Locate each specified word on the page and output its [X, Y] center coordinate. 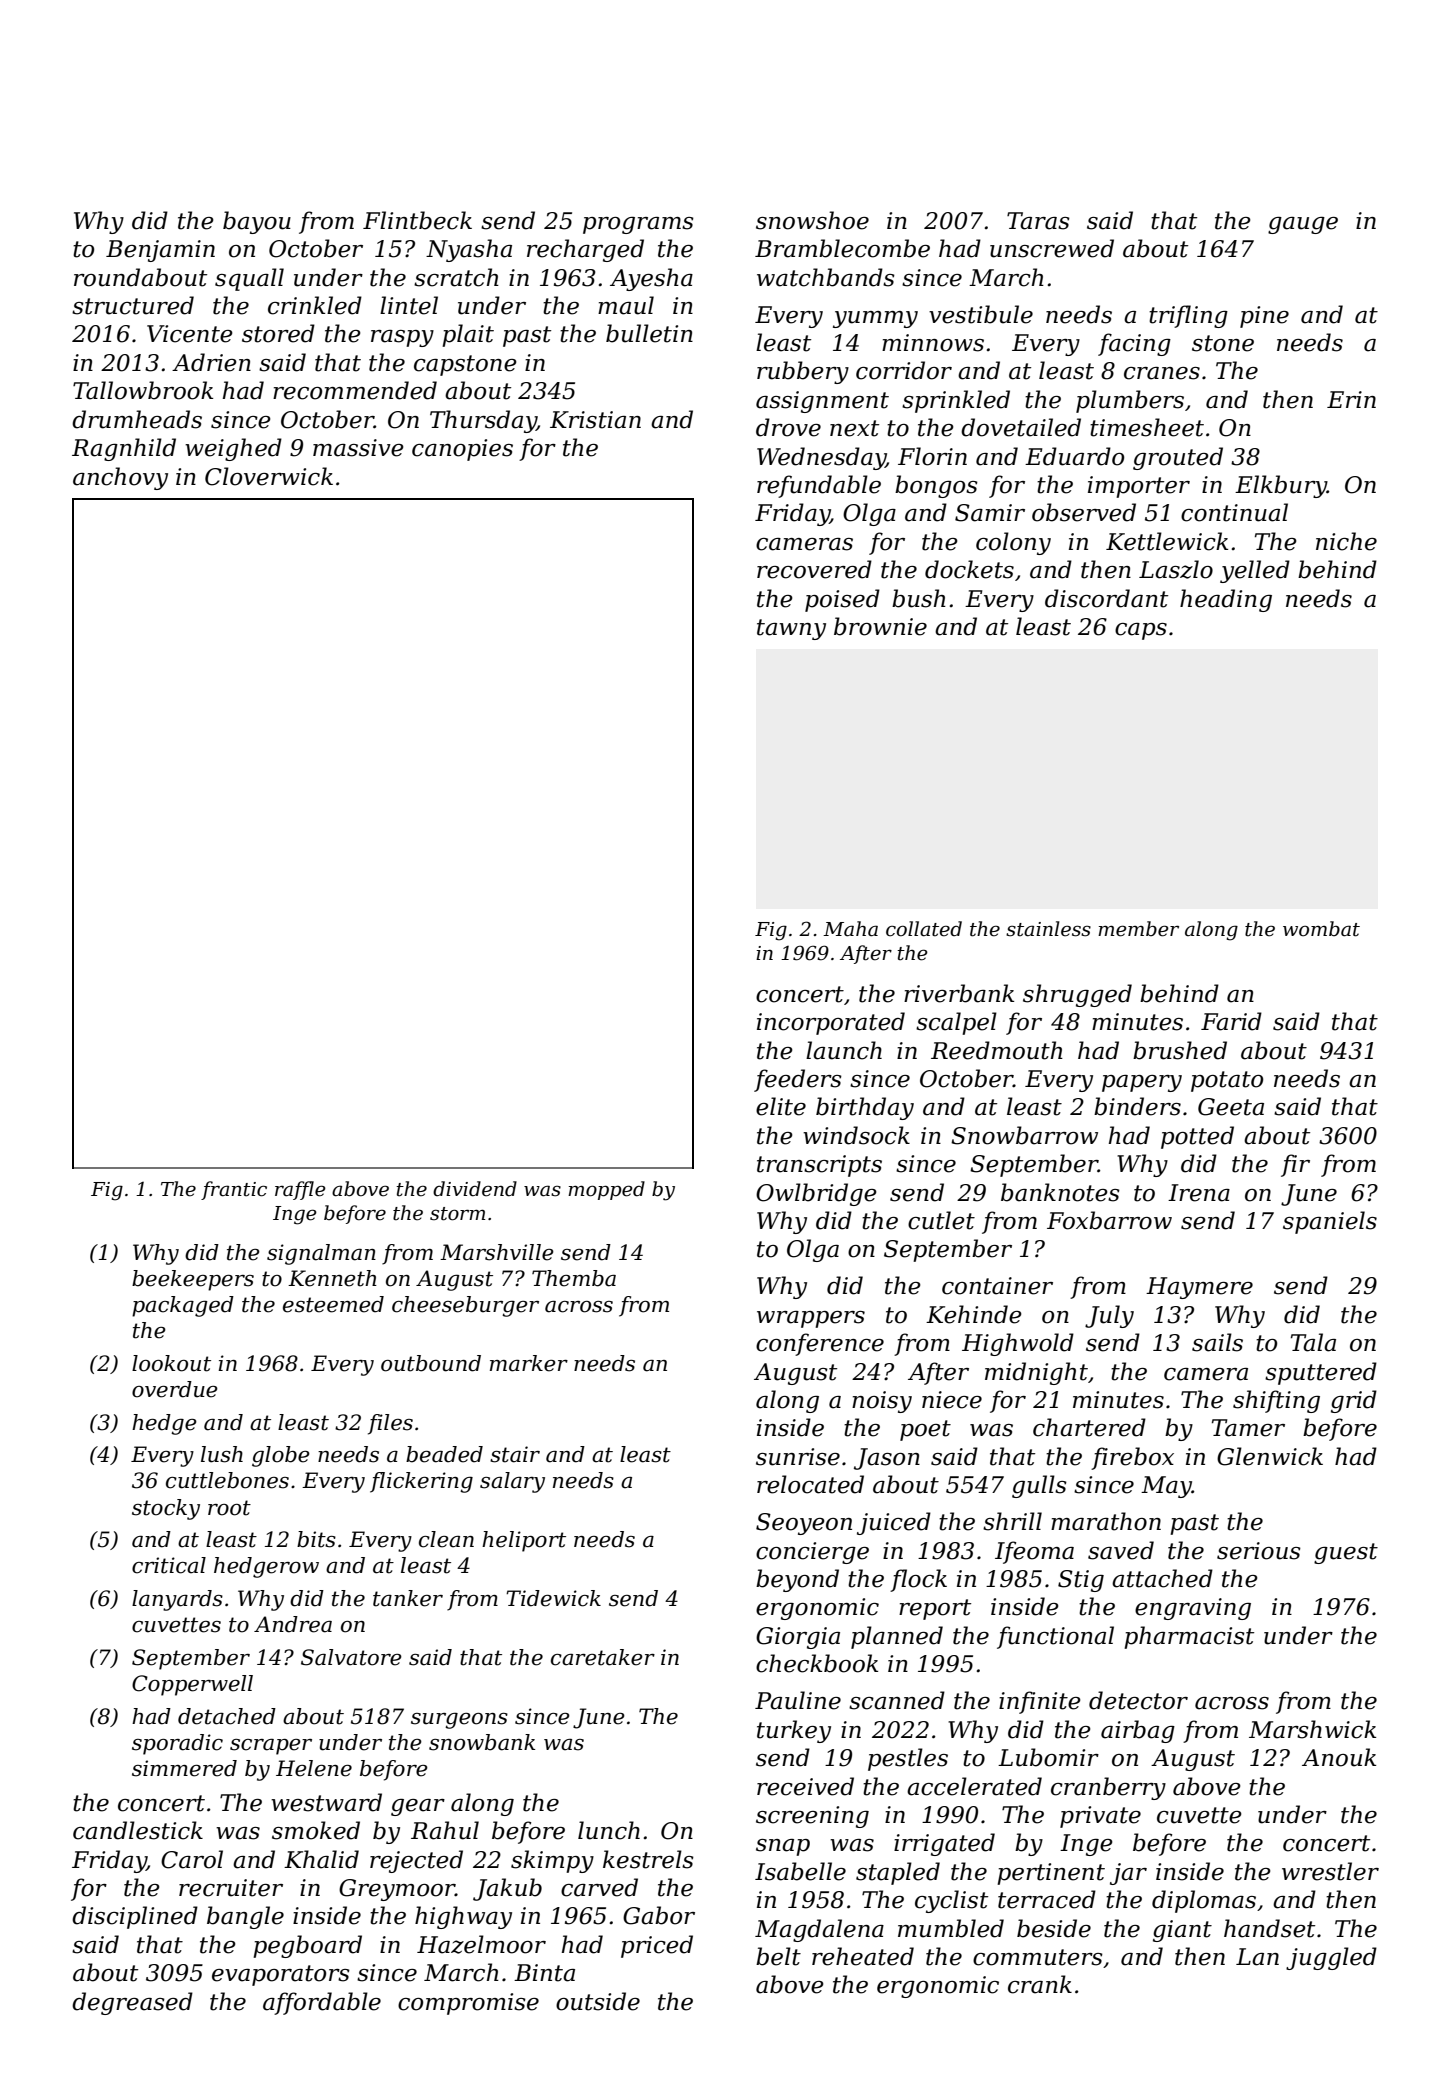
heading [1226, 600]
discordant [1106, 598]
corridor [904, 370]
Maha [850, 929]
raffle [300, 1190]
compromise [468, 2004]
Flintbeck [417, 220]
